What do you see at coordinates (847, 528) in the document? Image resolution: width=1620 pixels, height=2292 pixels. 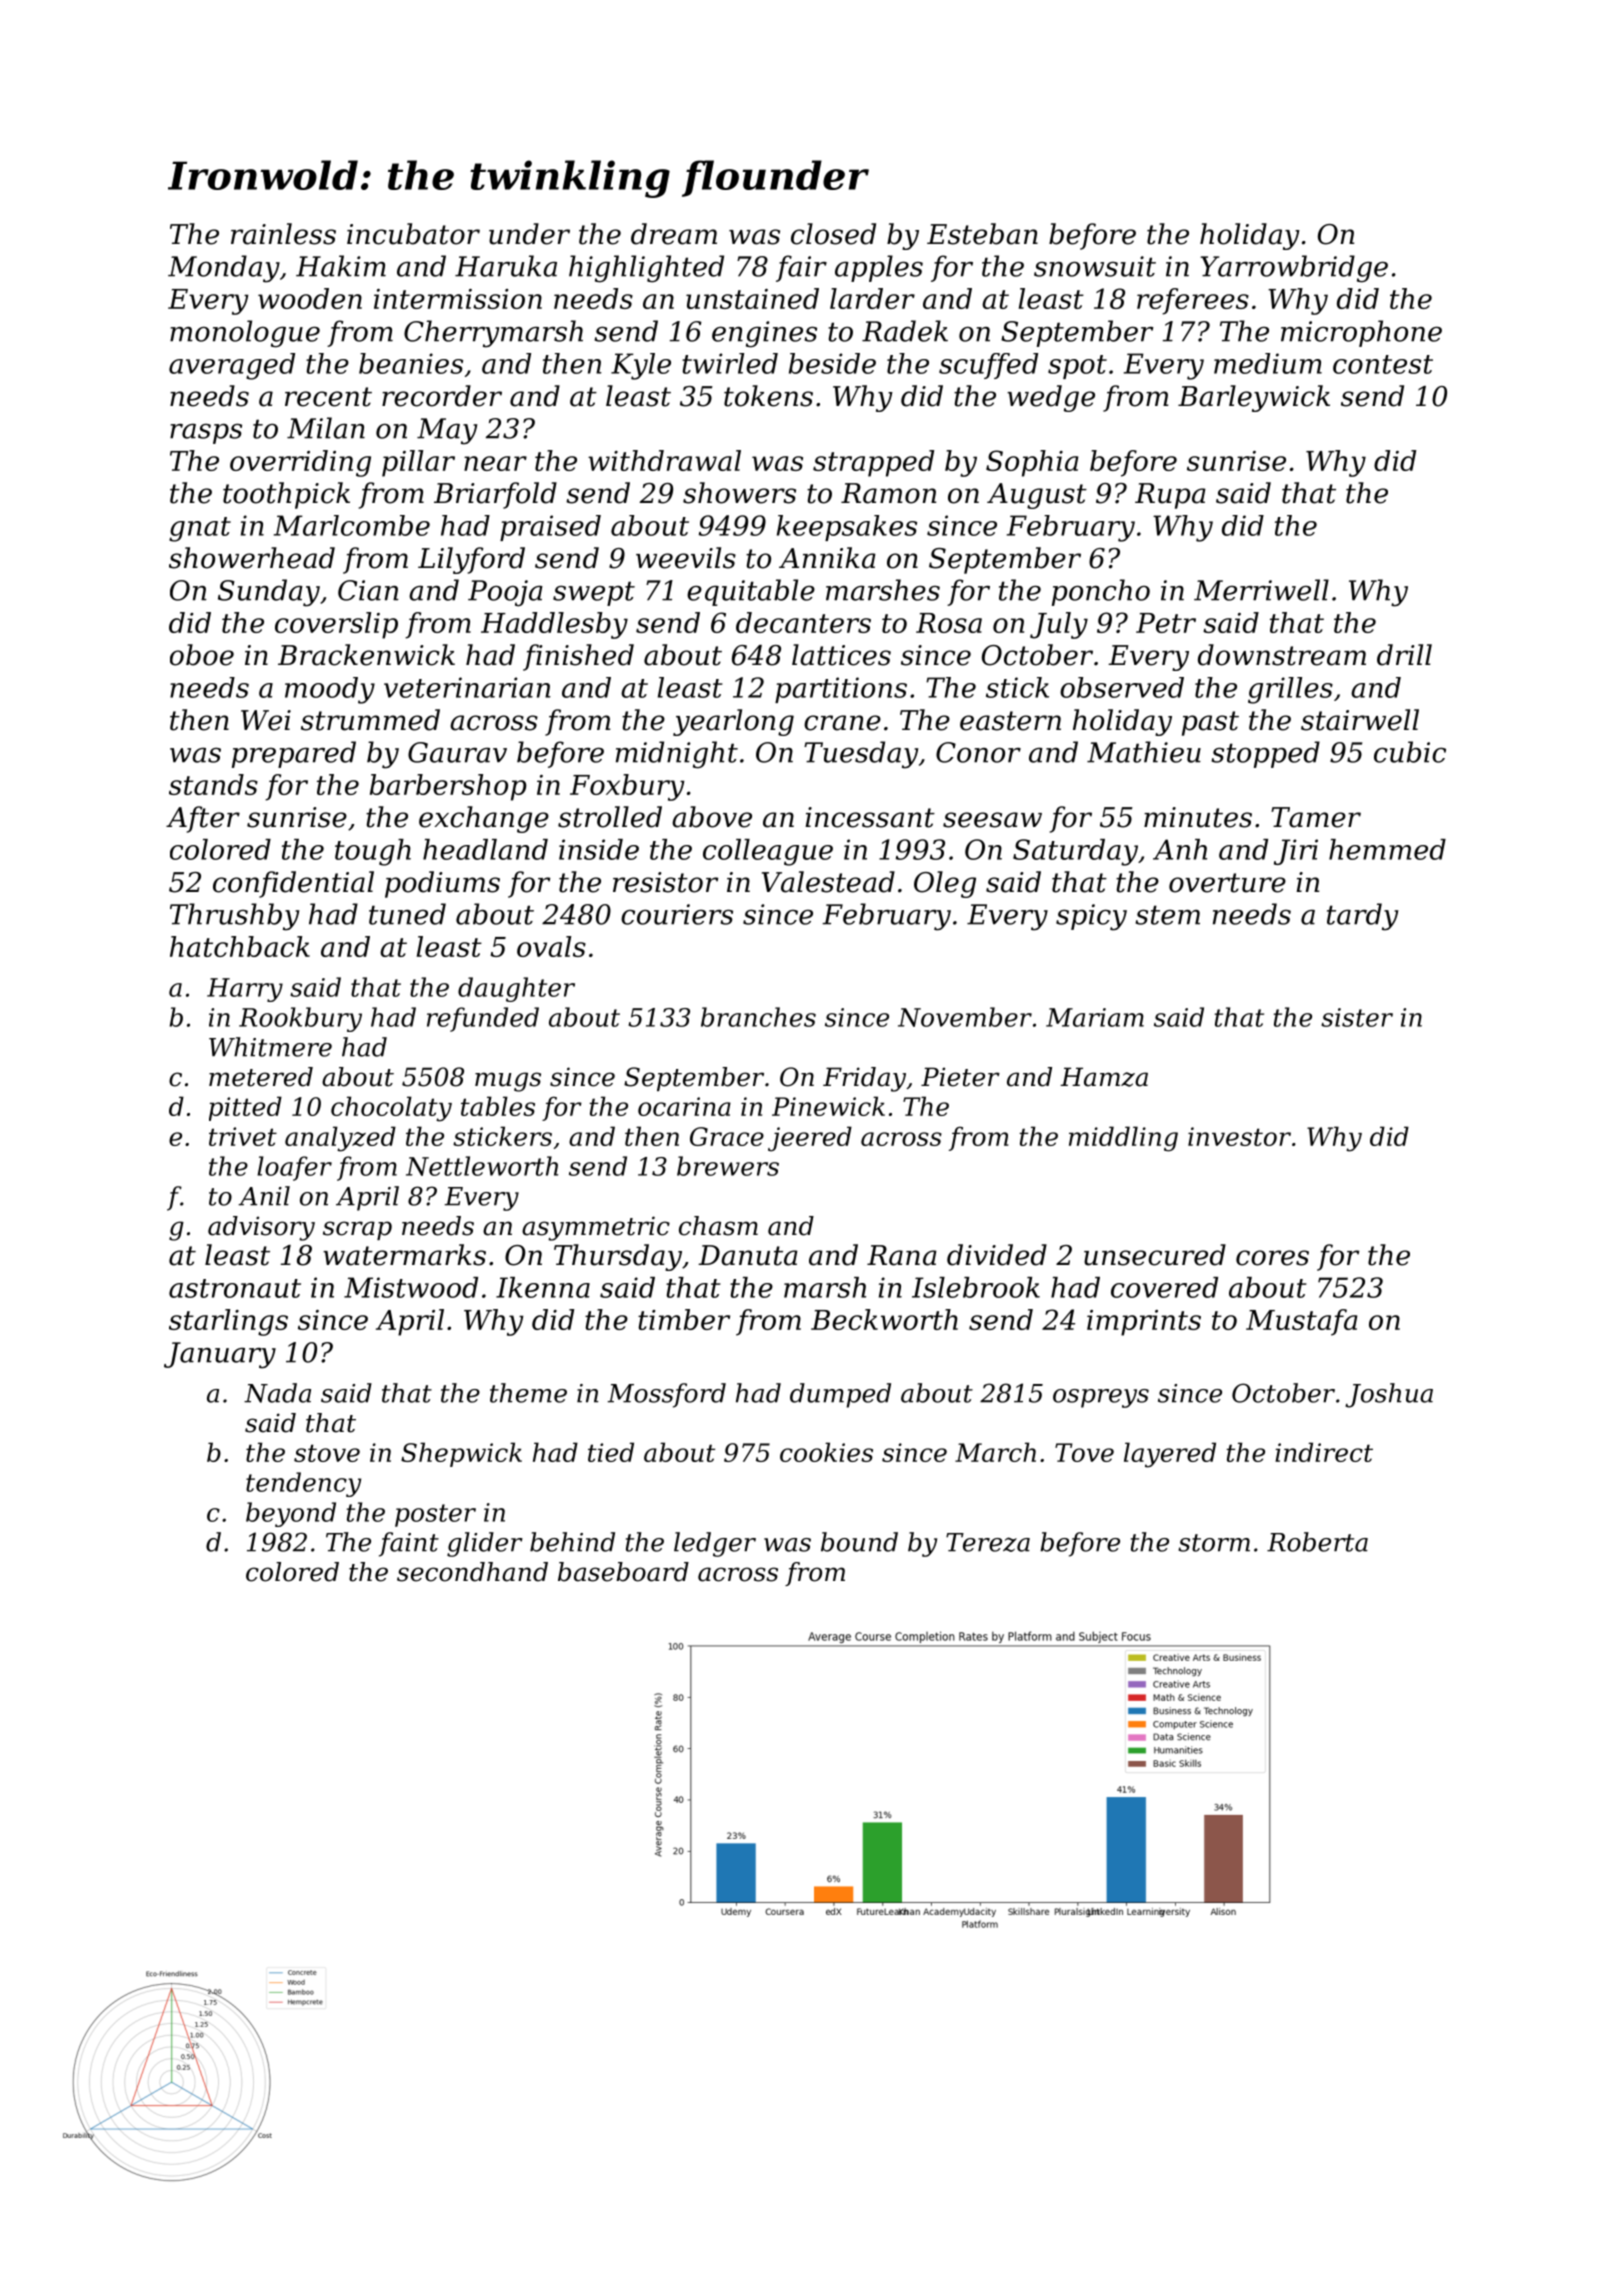 I see `keepsakes` at bounding box center [847, 528].
